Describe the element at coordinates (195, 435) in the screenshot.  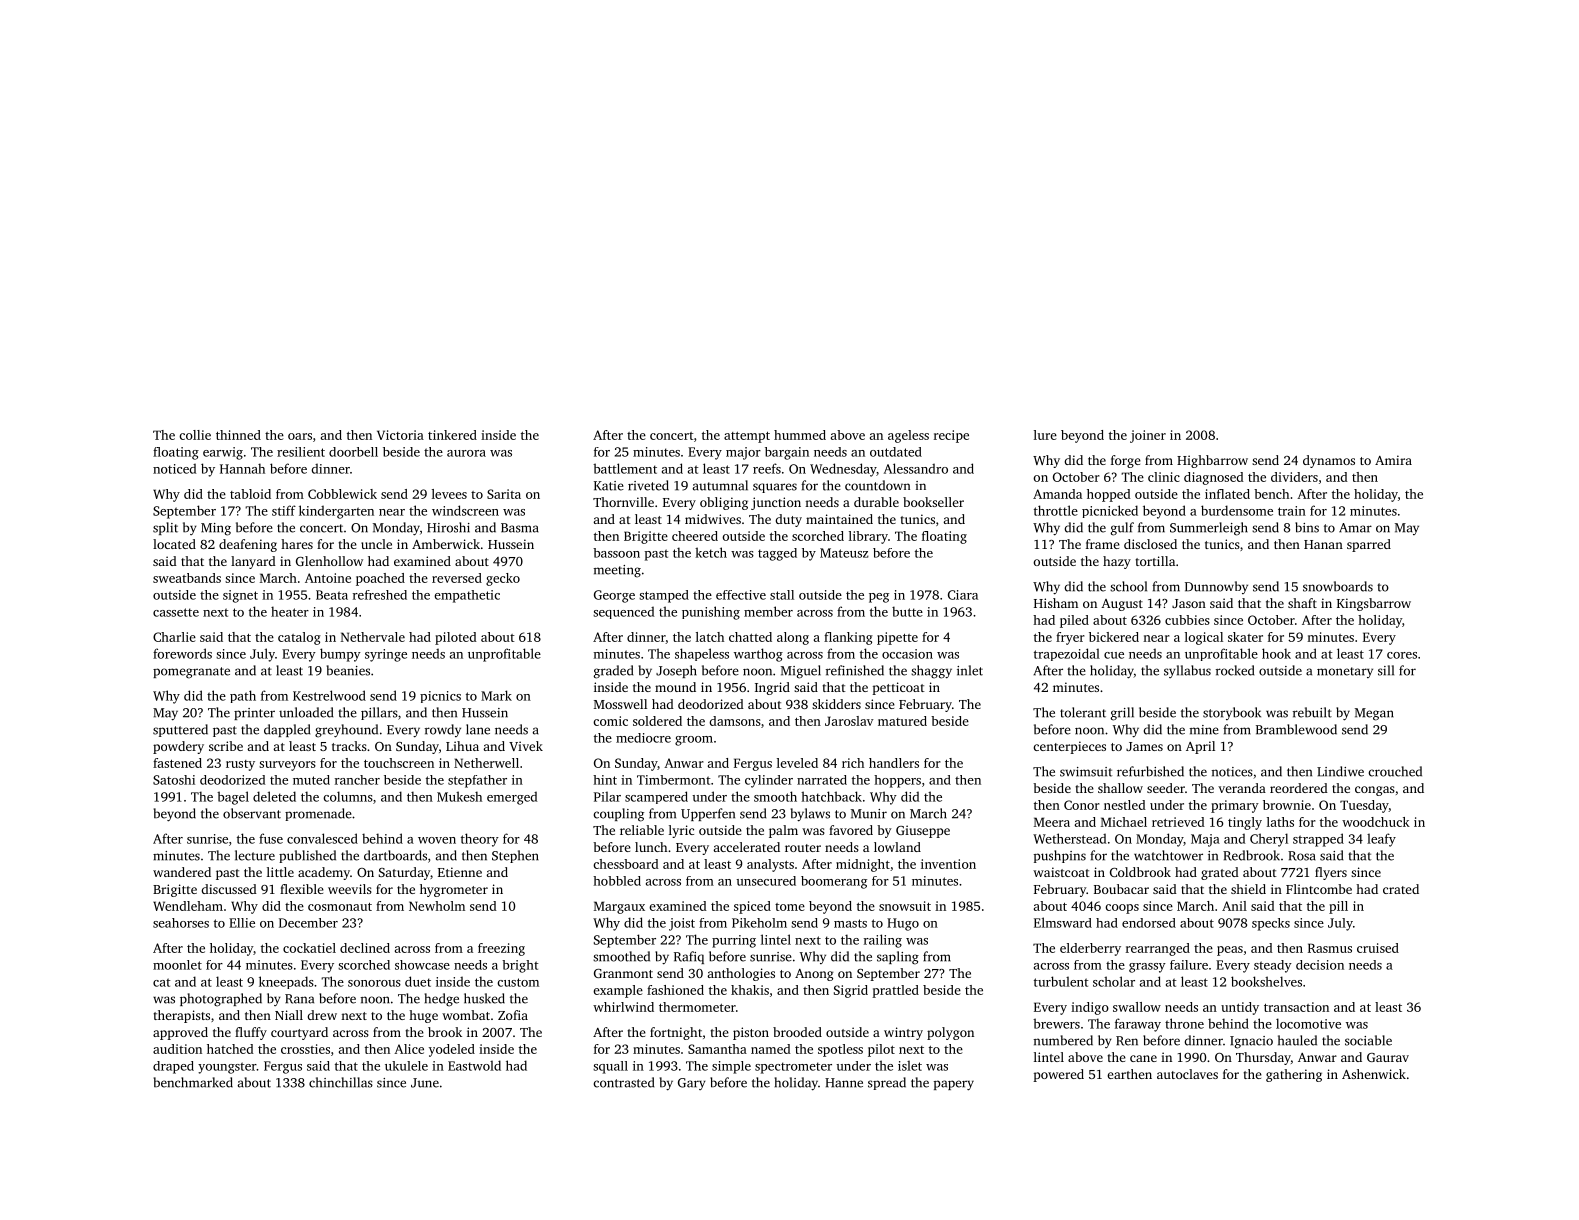
I see `collie` at that location.
